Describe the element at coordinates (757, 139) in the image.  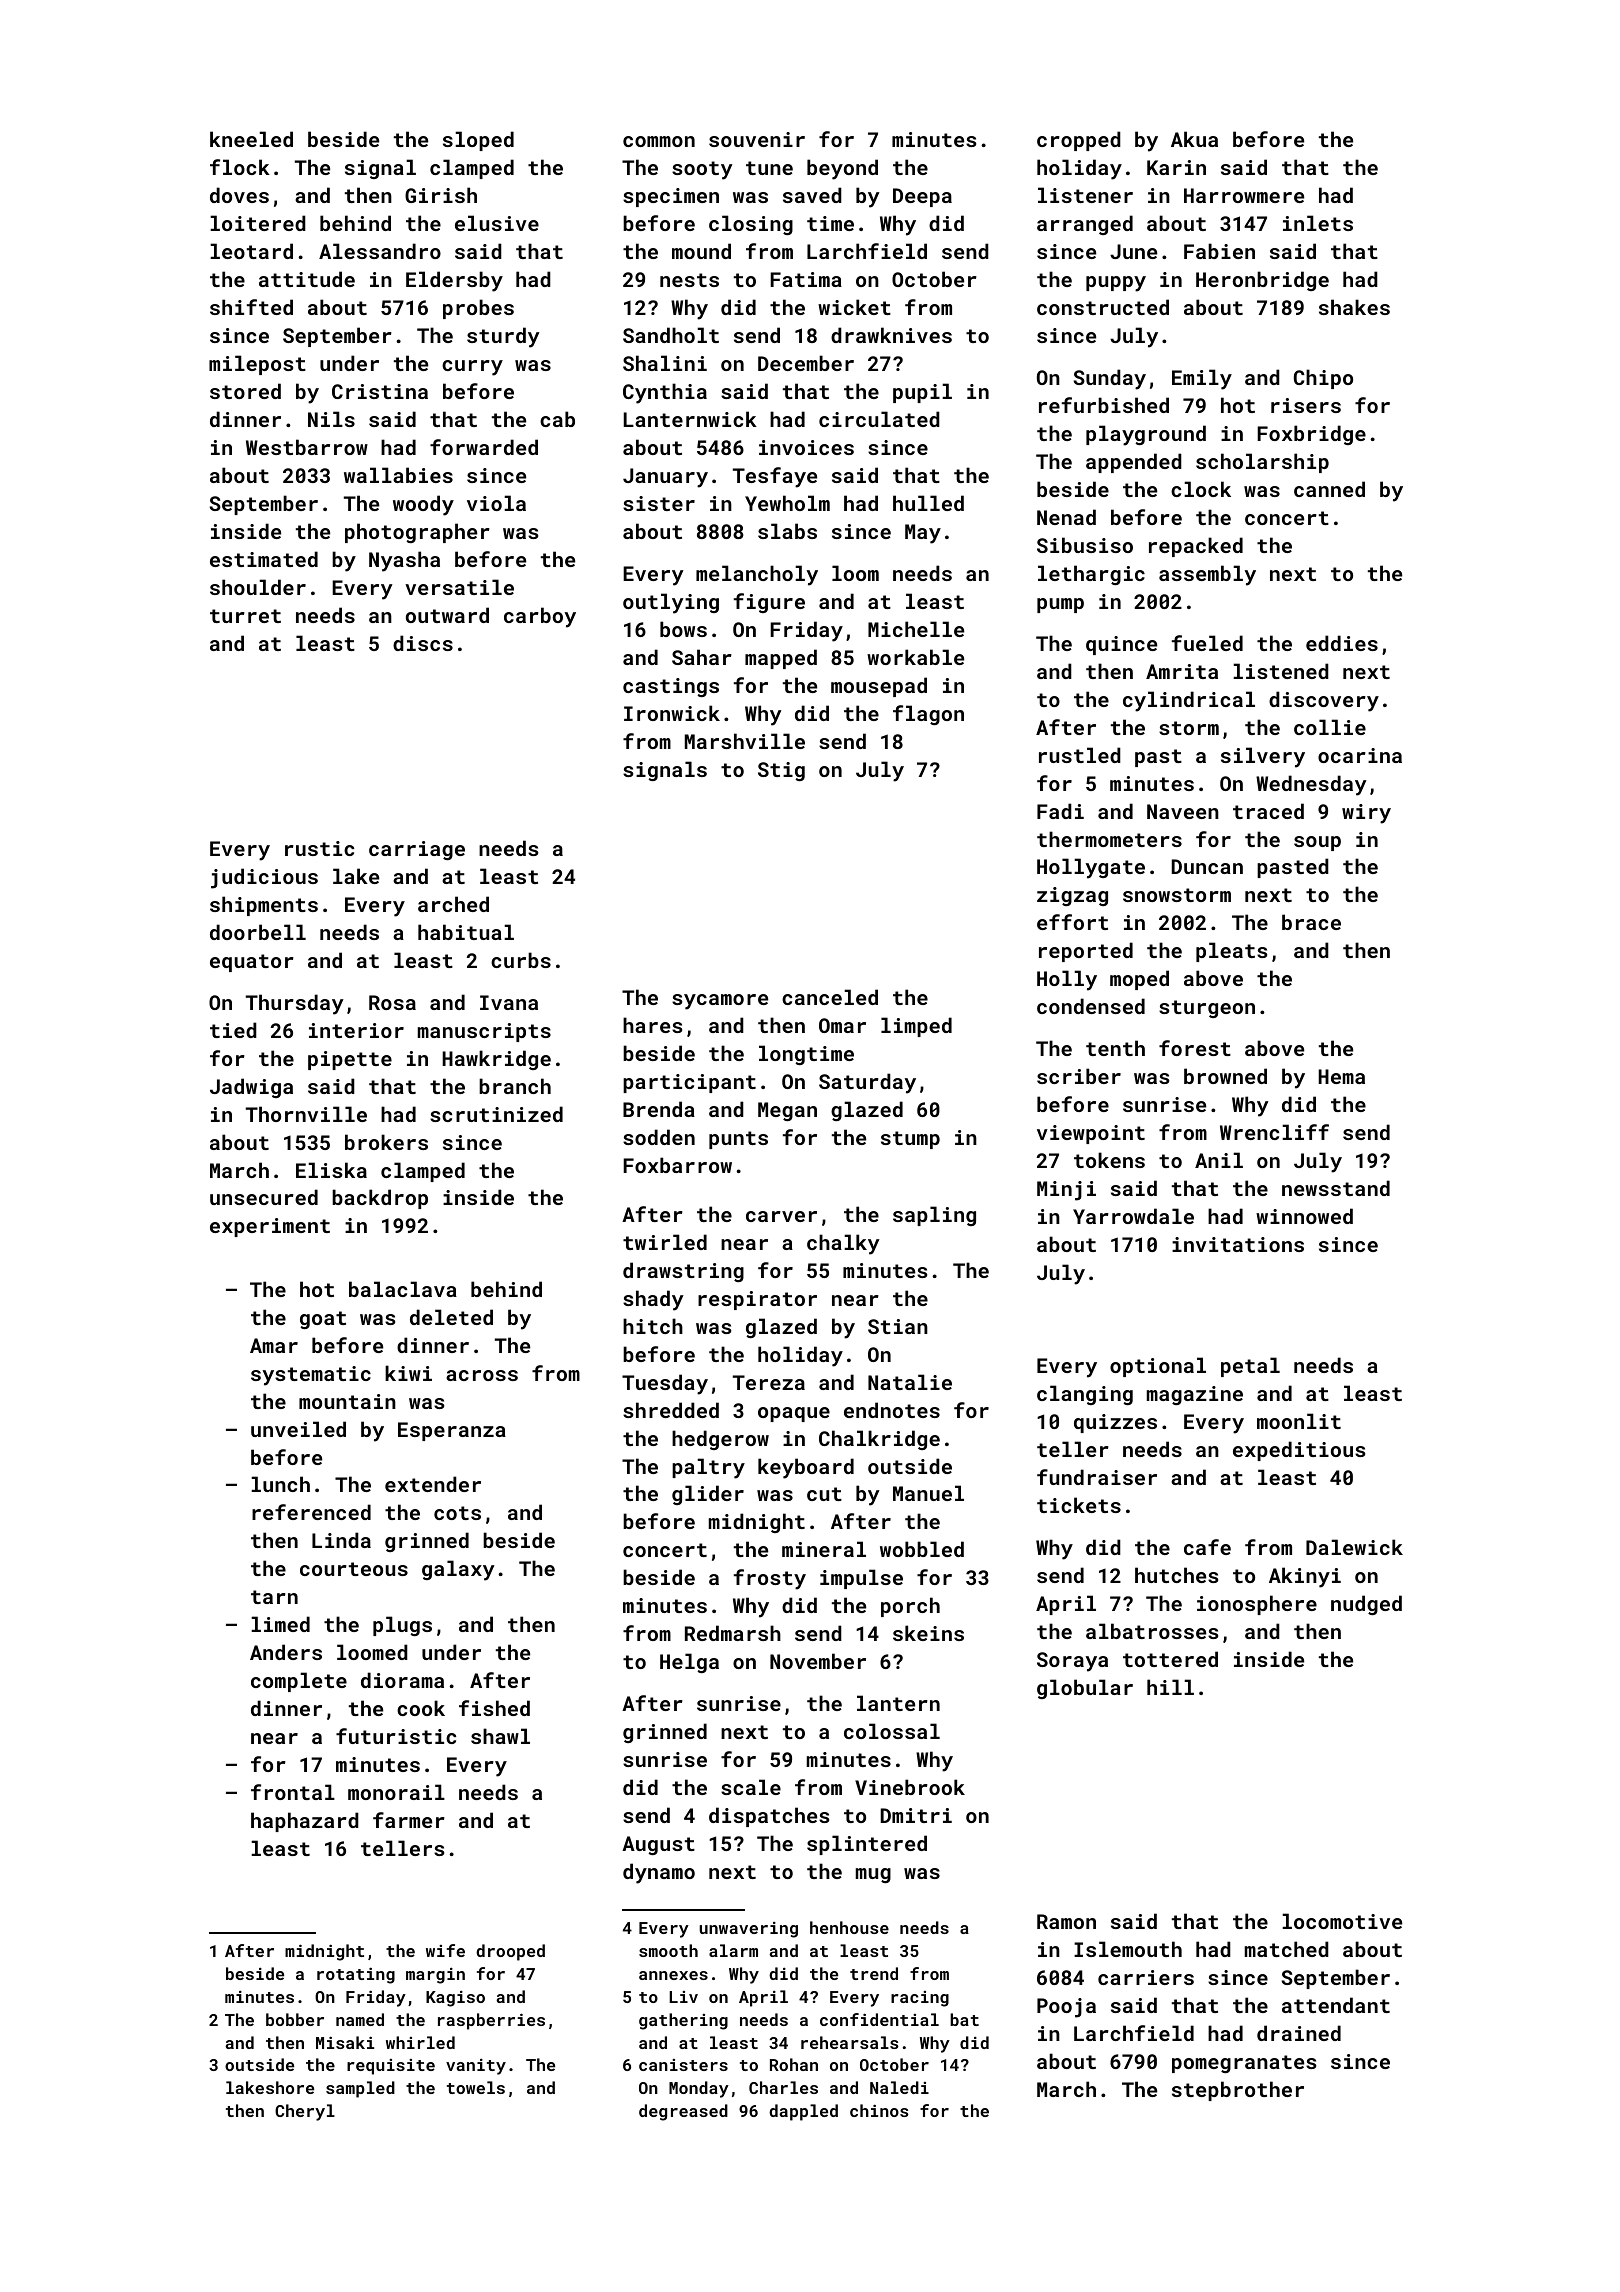
I see `souvenir` at that location.
